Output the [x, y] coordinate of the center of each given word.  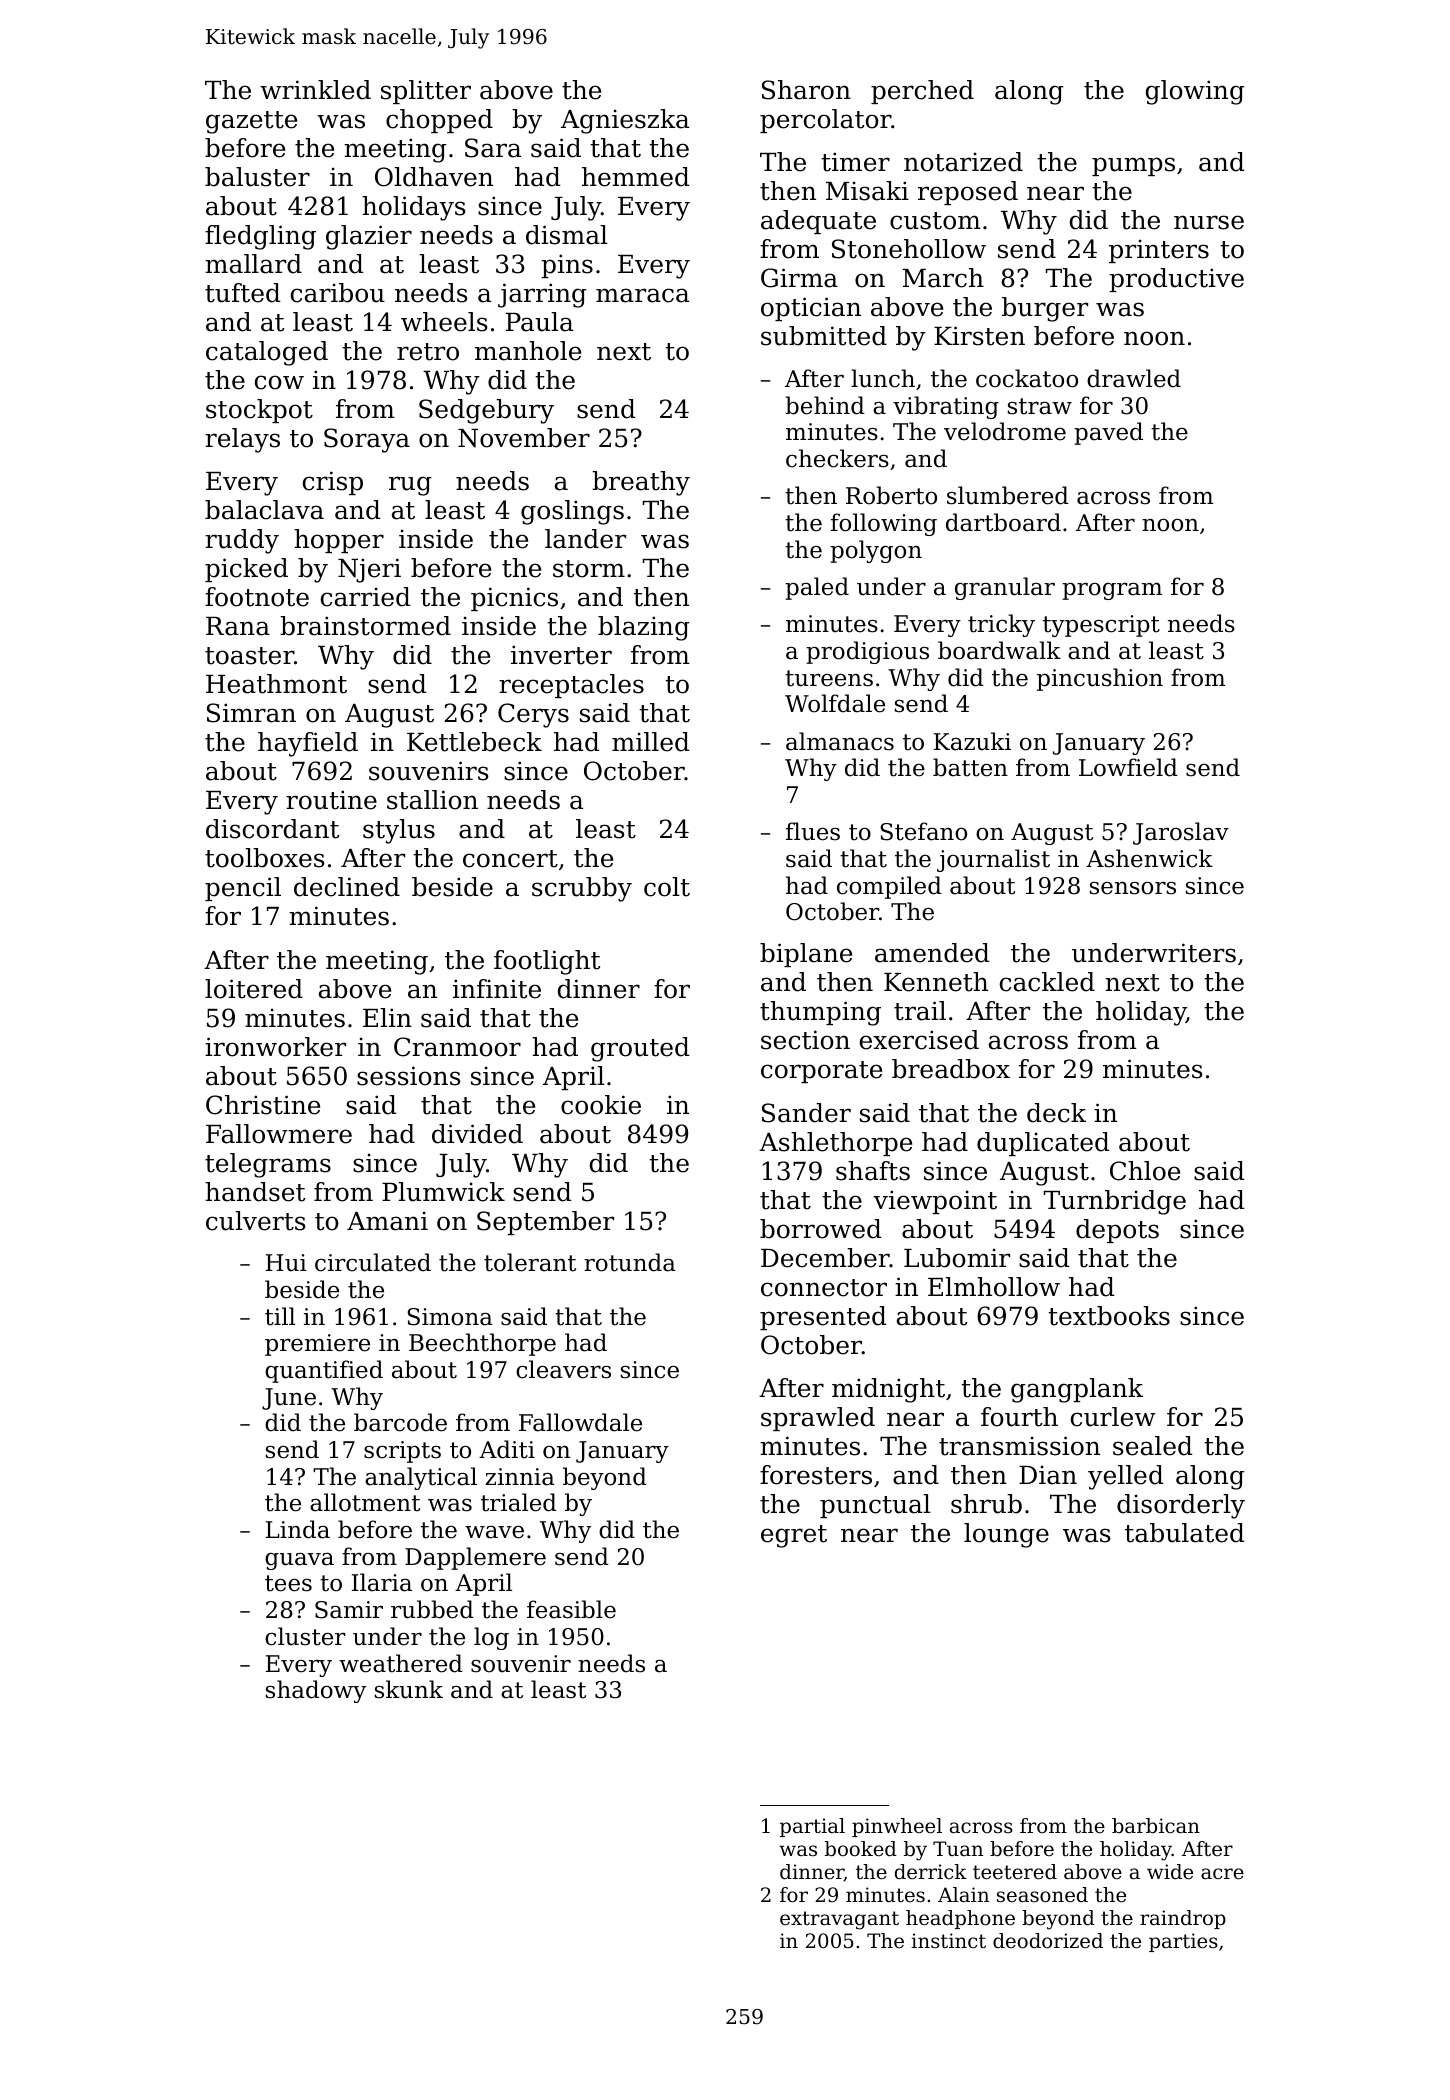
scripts [402, 1452]
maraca [642, 295]
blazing [644, 628]
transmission [1019, 1446]
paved [1108, 433]
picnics [514, 599]
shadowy [316, 1691]
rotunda [630, 1262]
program [1112, 591]
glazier [369, 237]
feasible [571, 1609]
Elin [387, 1017]
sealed [1153, 1446]
